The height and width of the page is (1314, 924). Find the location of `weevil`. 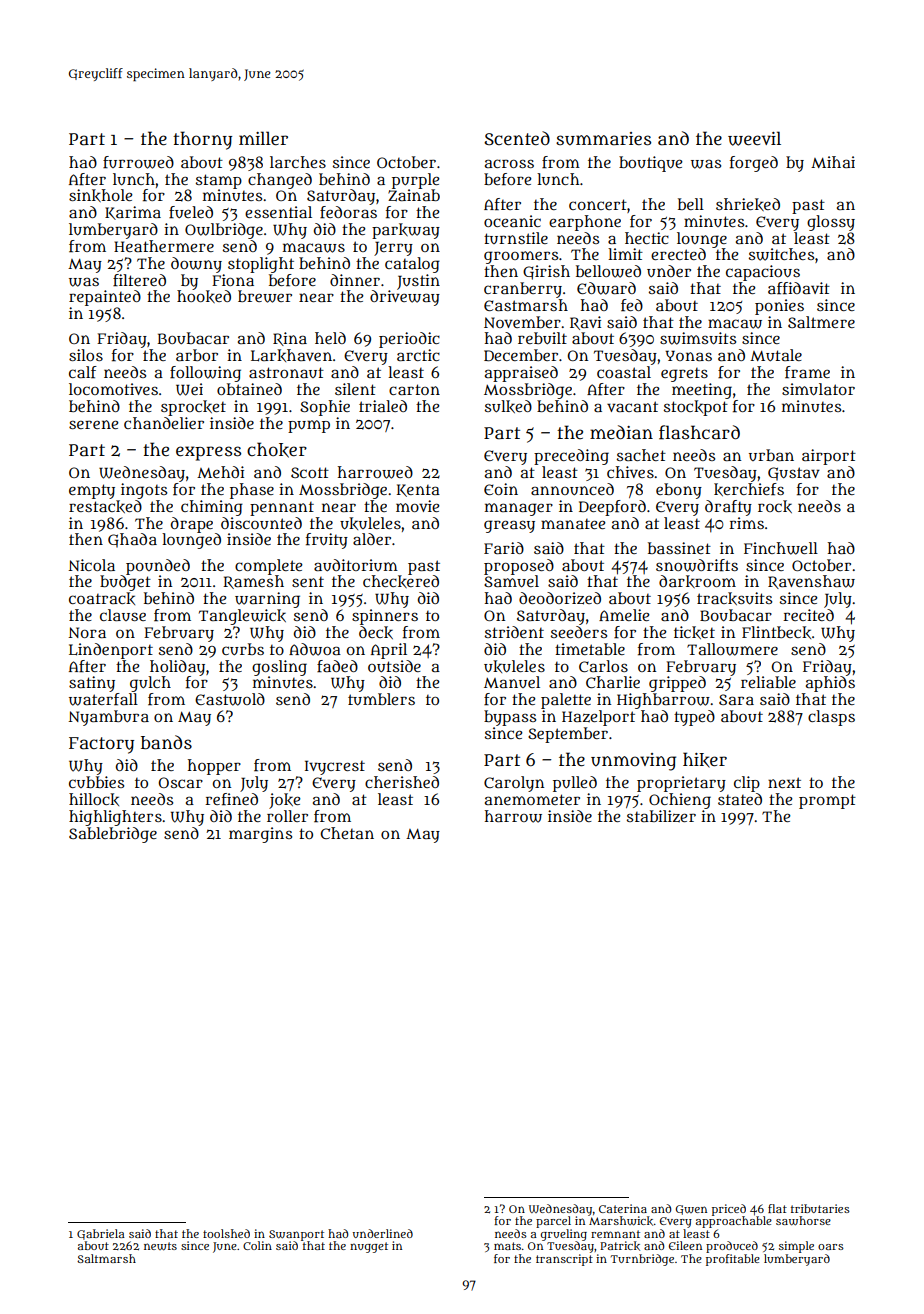

weevil is located at coordinates (754, 138).
